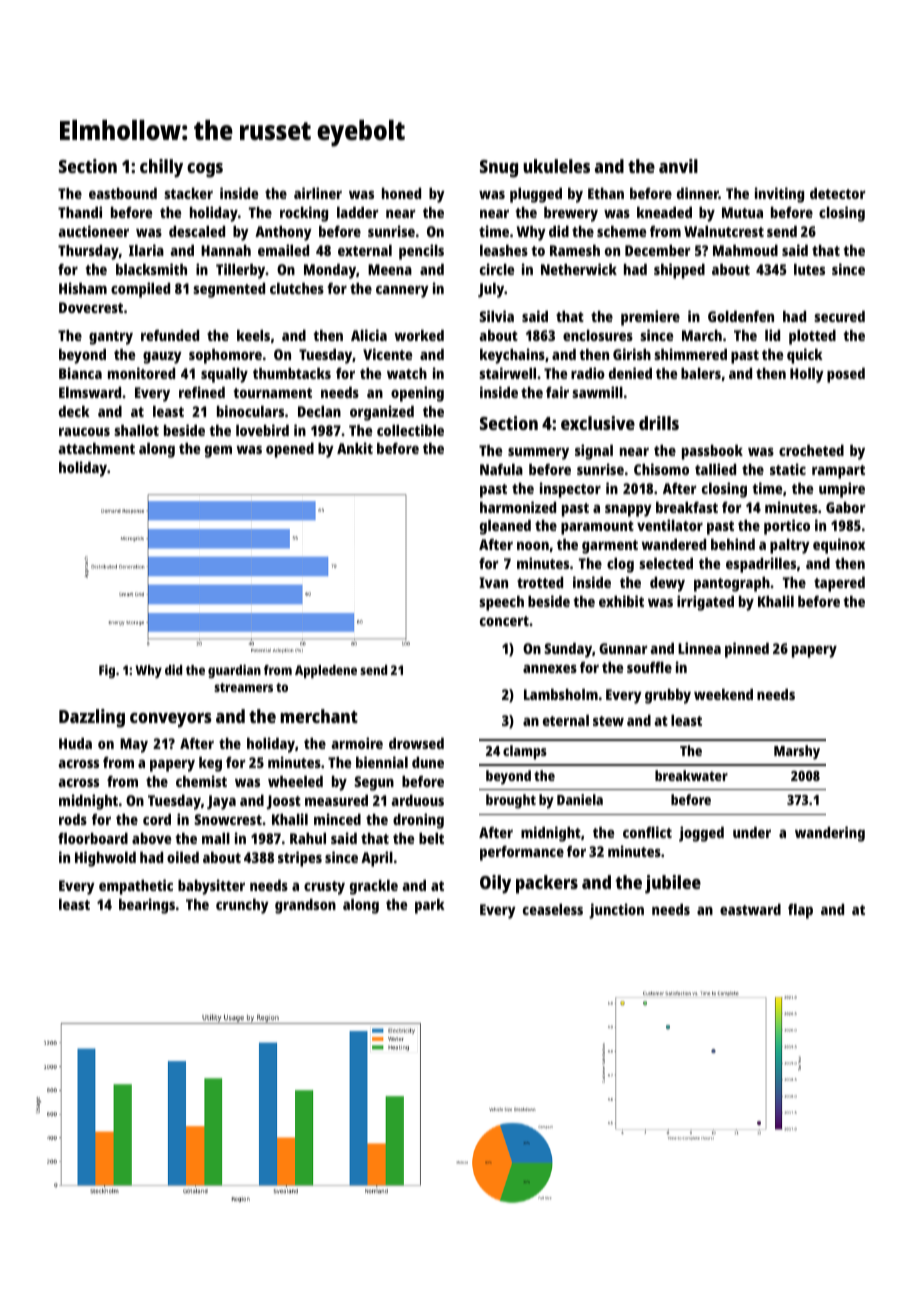 The height and width of the screenshot is (1308, 924). Describe the element at coordinates (416, 743) in the screenshot. I see `drowsed` at that location.
